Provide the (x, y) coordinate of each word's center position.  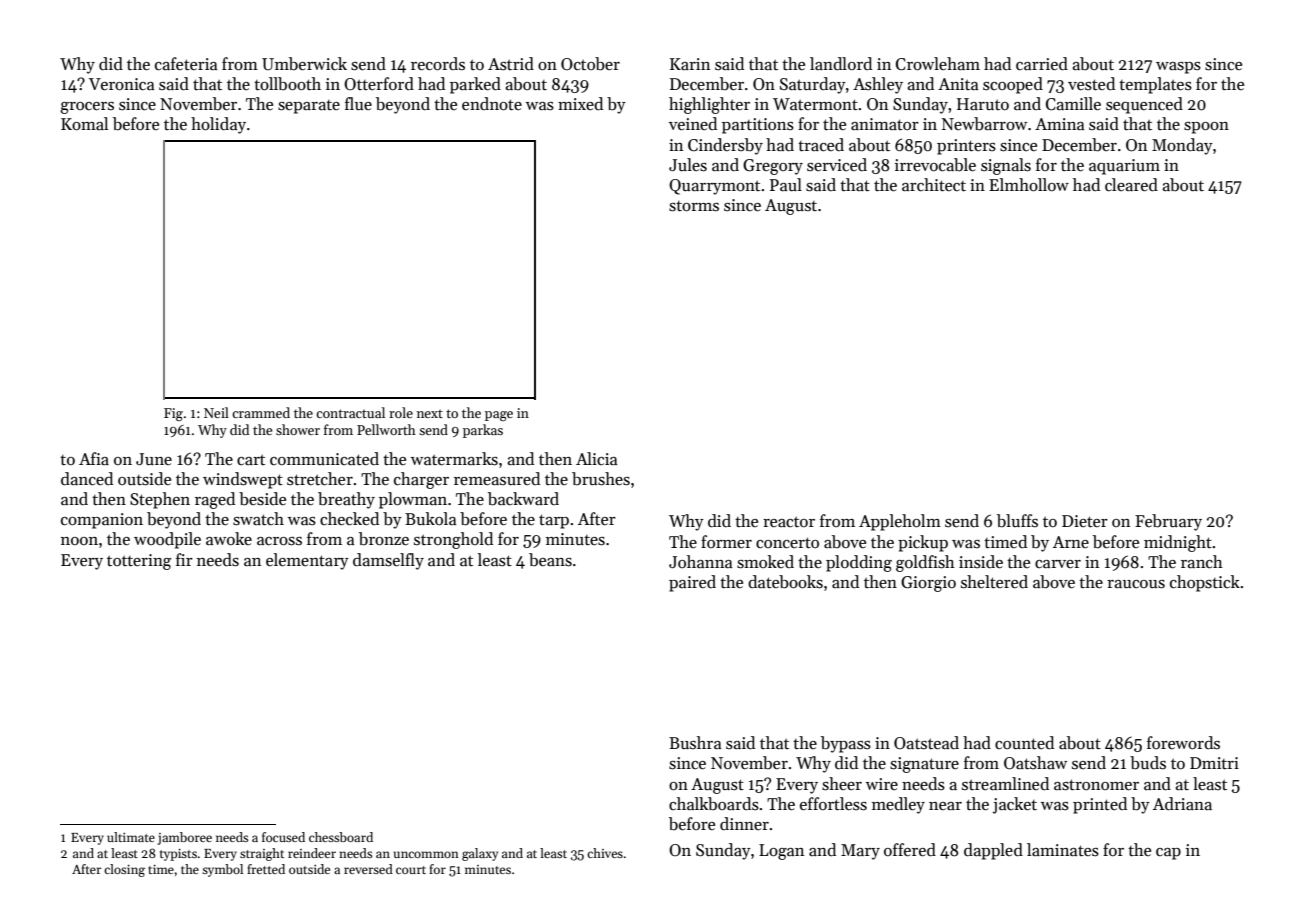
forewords (1183, 743)
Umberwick (304, 64)
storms (694, 206)
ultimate (131, 837)
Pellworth (386, 429)
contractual (350, 412)
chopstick (1205, 583)
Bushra (695, 743)
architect (934, 185)
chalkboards (714, 804)
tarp (554, 521)
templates (1155, 85)
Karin (690, 64)
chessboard (341, 837)
